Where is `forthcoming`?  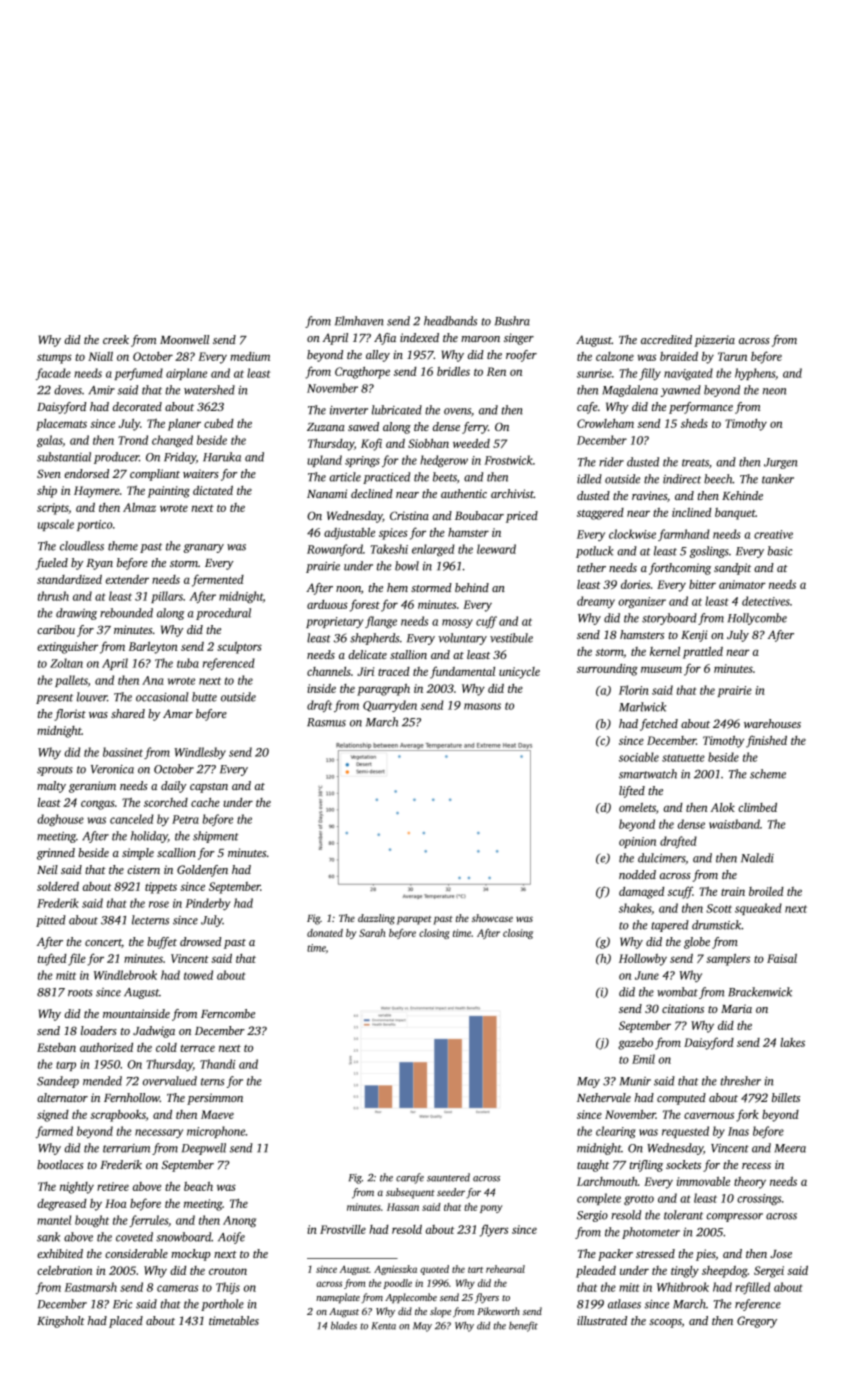 forthcoming is located at coordinates (680, 569).
